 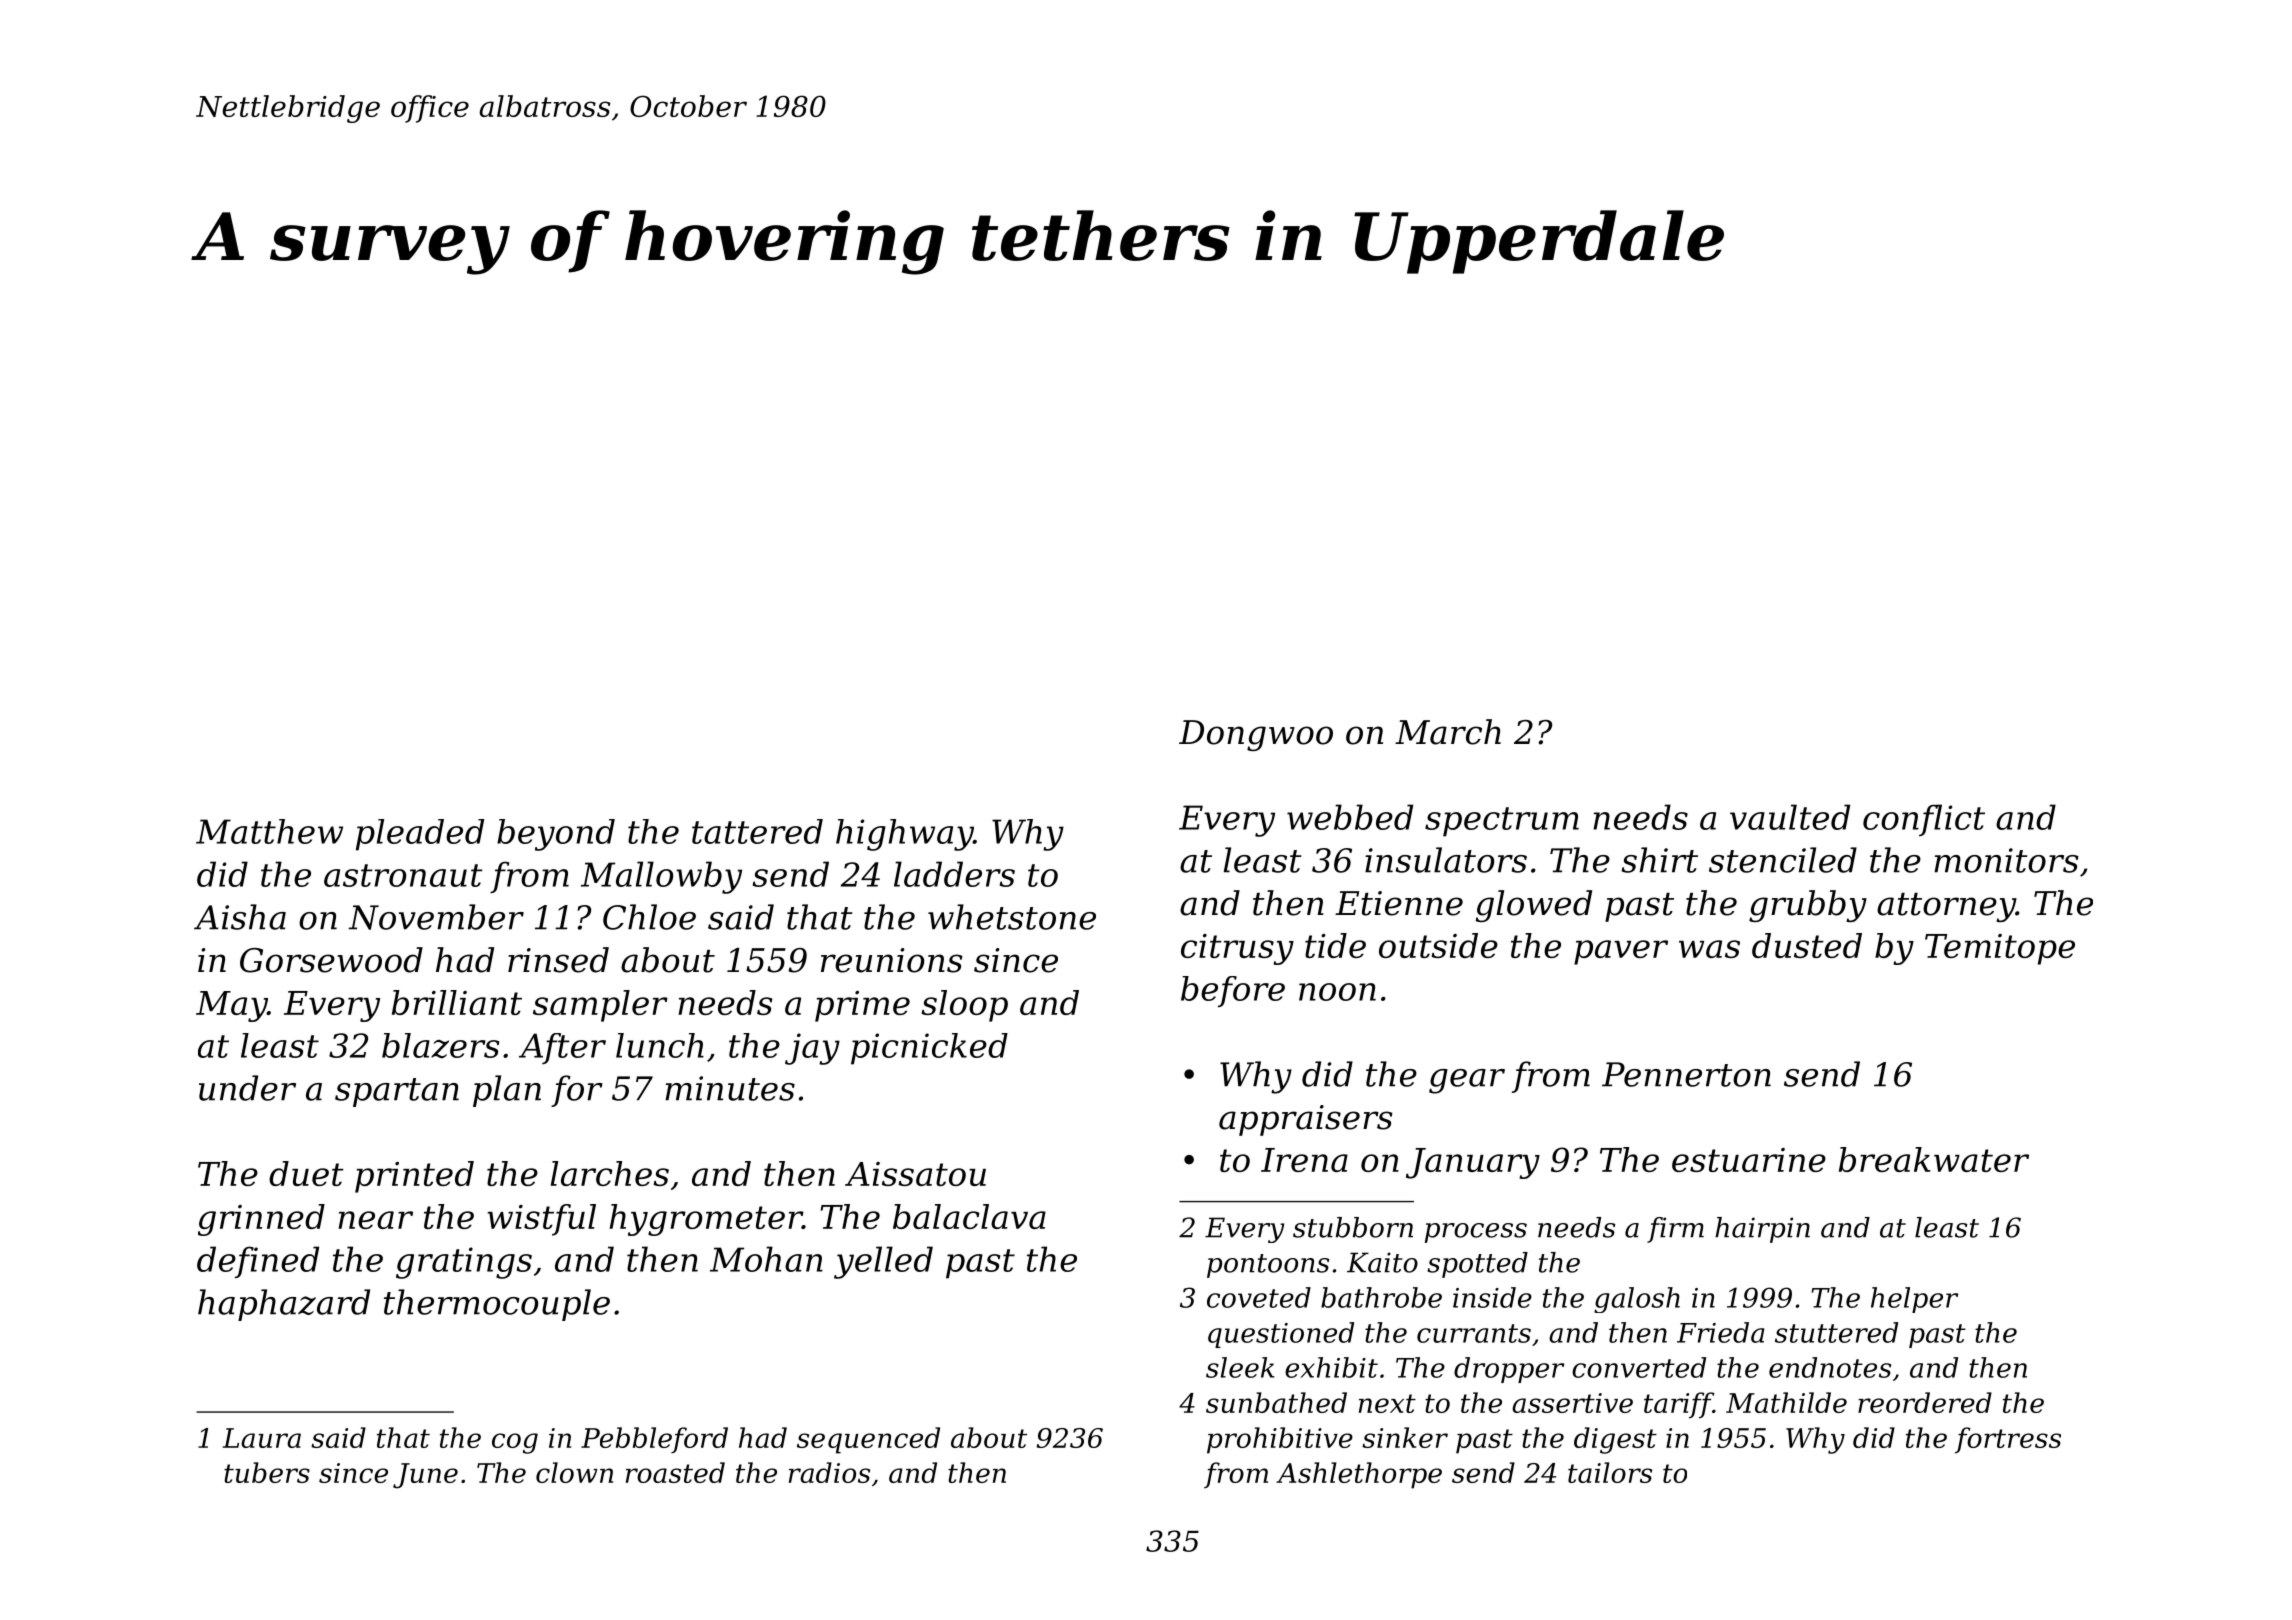 I want to click on Laura, so click(x=261, y=1438).
